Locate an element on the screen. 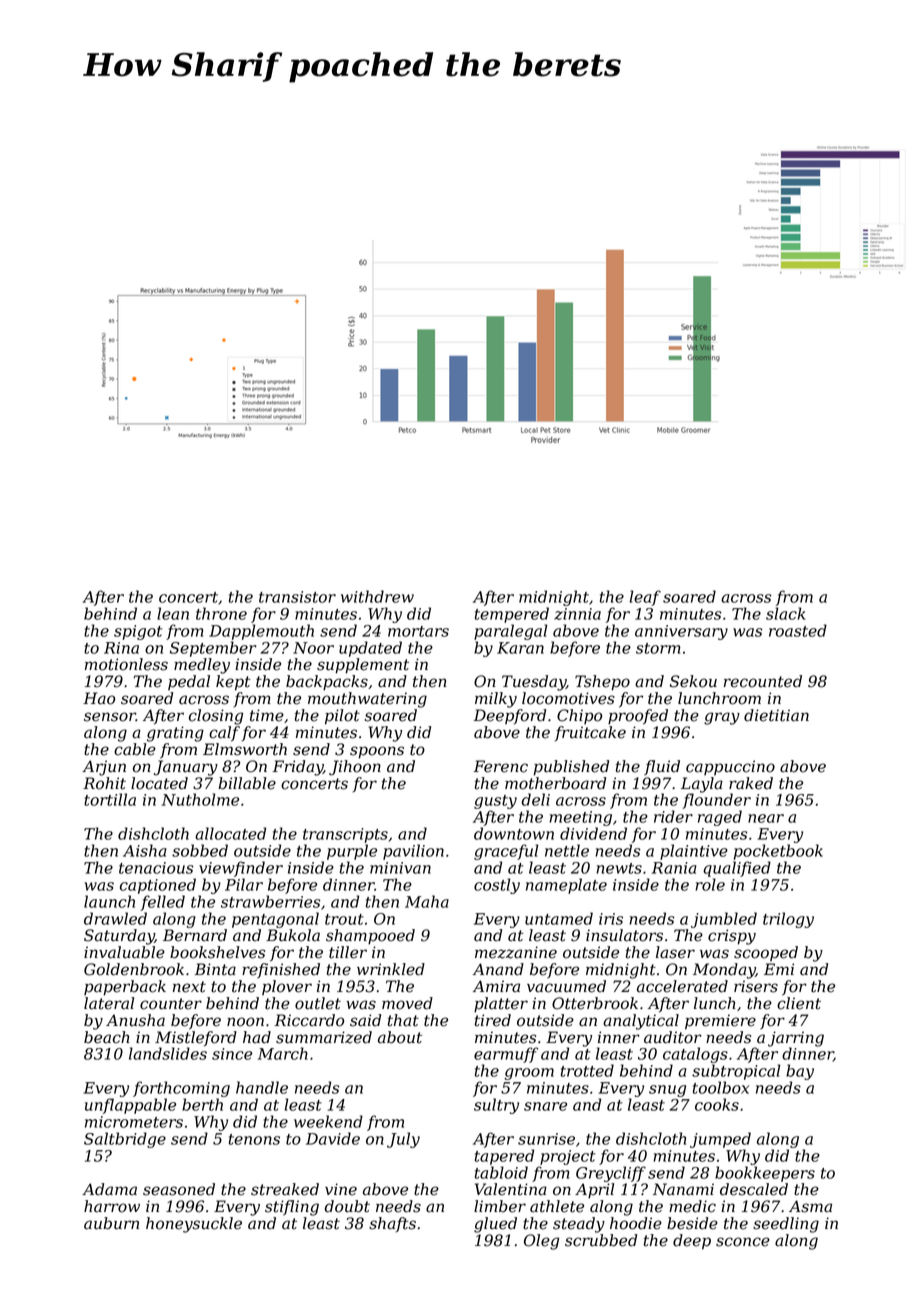 The image size is (924, 1308). transistor is located at coordinates (297, 597).
